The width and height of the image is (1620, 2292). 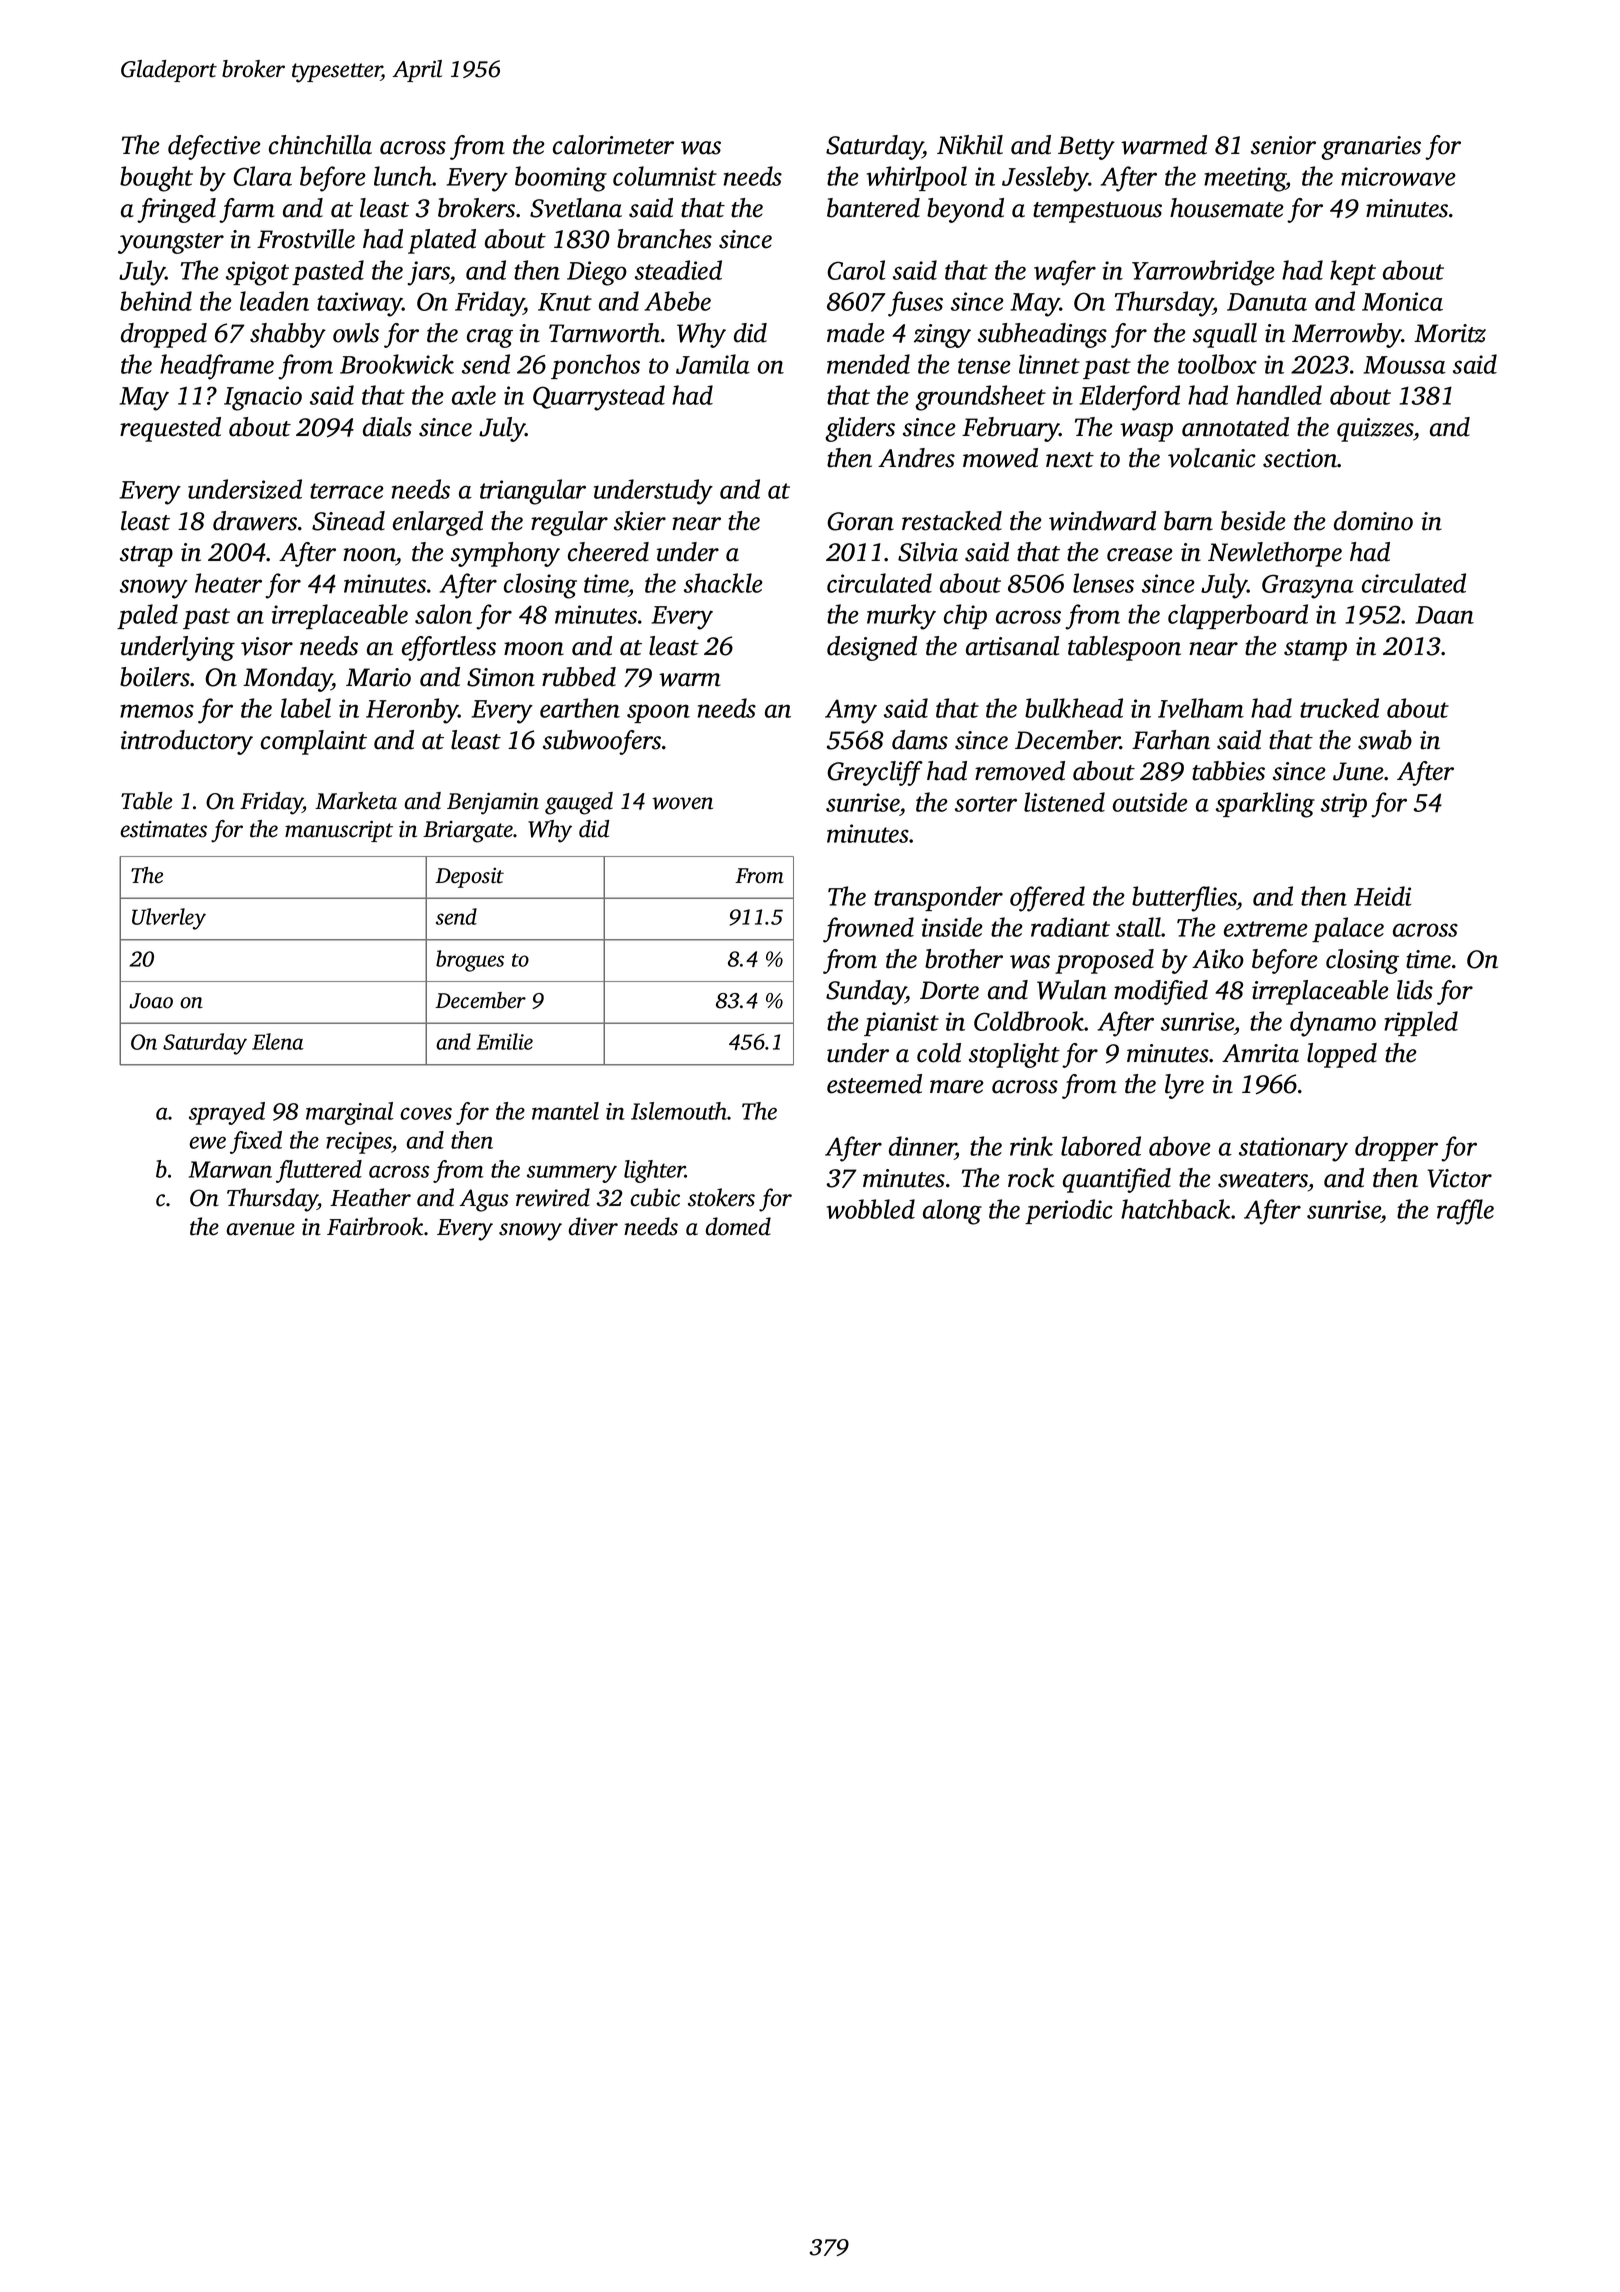 I want to click on transponder, so click(x=938, y=898).
